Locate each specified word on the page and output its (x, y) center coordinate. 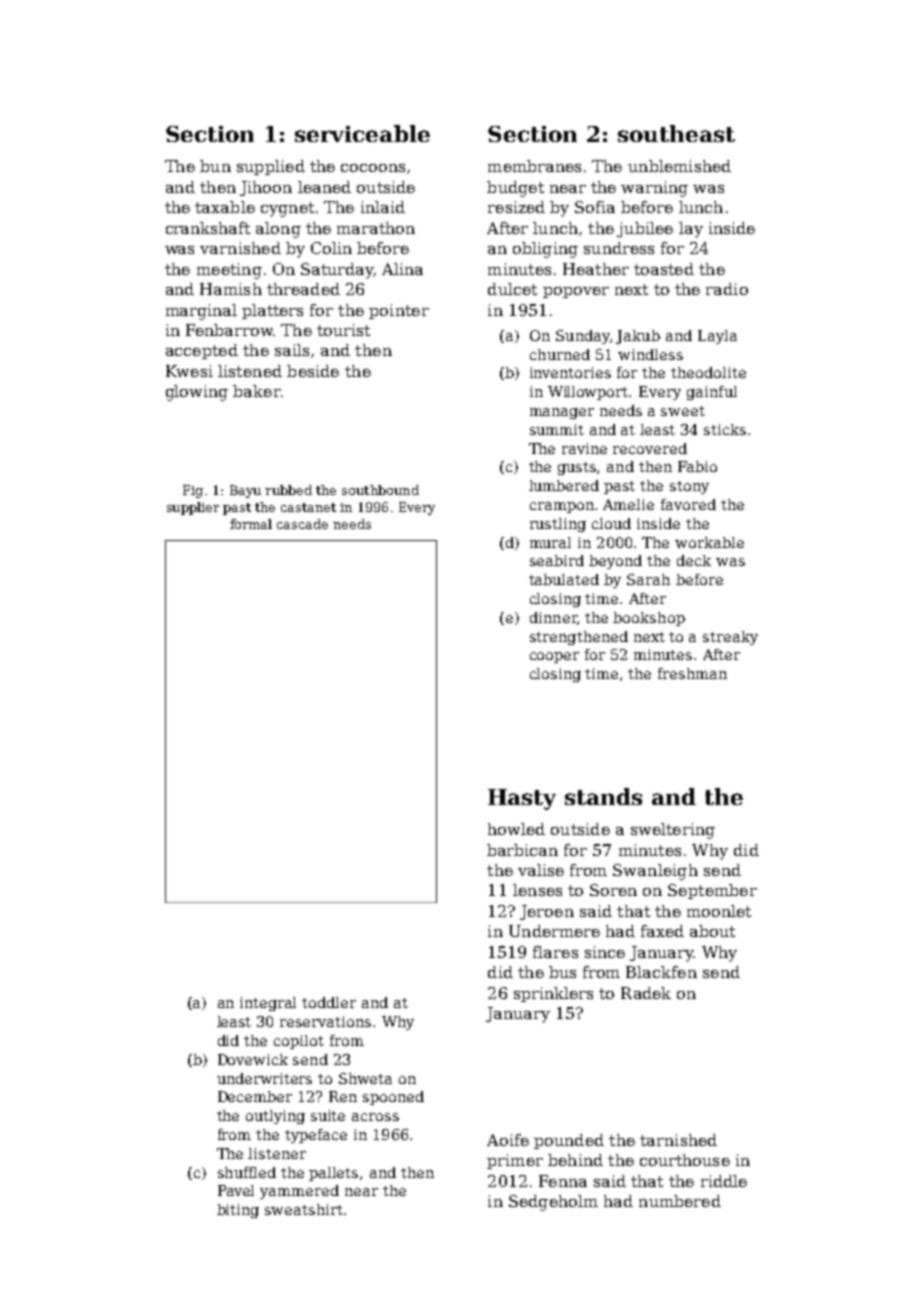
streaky (730, 638)
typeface (316, 1136)
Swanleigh (655, 872)
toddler (329, 1002)
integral (268, 1004)
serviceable (362, 133)
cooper (554, 657)
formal (251, 524)
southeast (676, 133)
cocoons (373, 168)
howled (516, 829)
